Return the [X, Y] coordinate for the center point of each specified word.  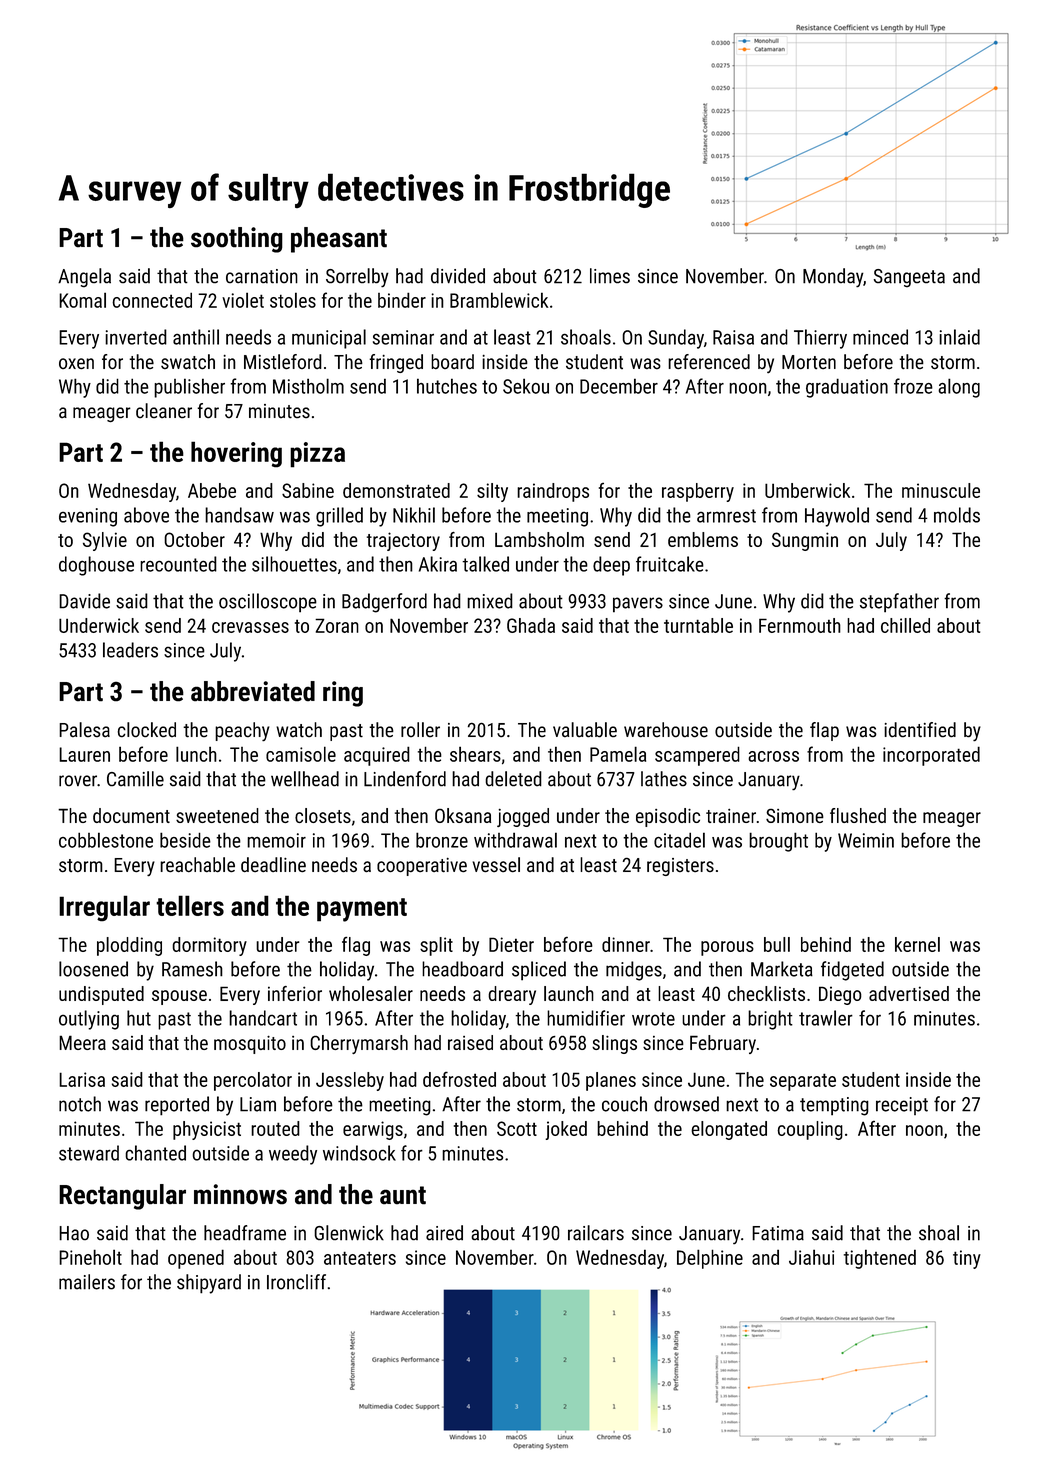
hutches [447, 386]
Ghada [531, 625]
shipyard [209, 1284]
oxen [76, 363]
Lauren [84, 754]
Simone [795, 816]
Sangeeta [909, 278]
